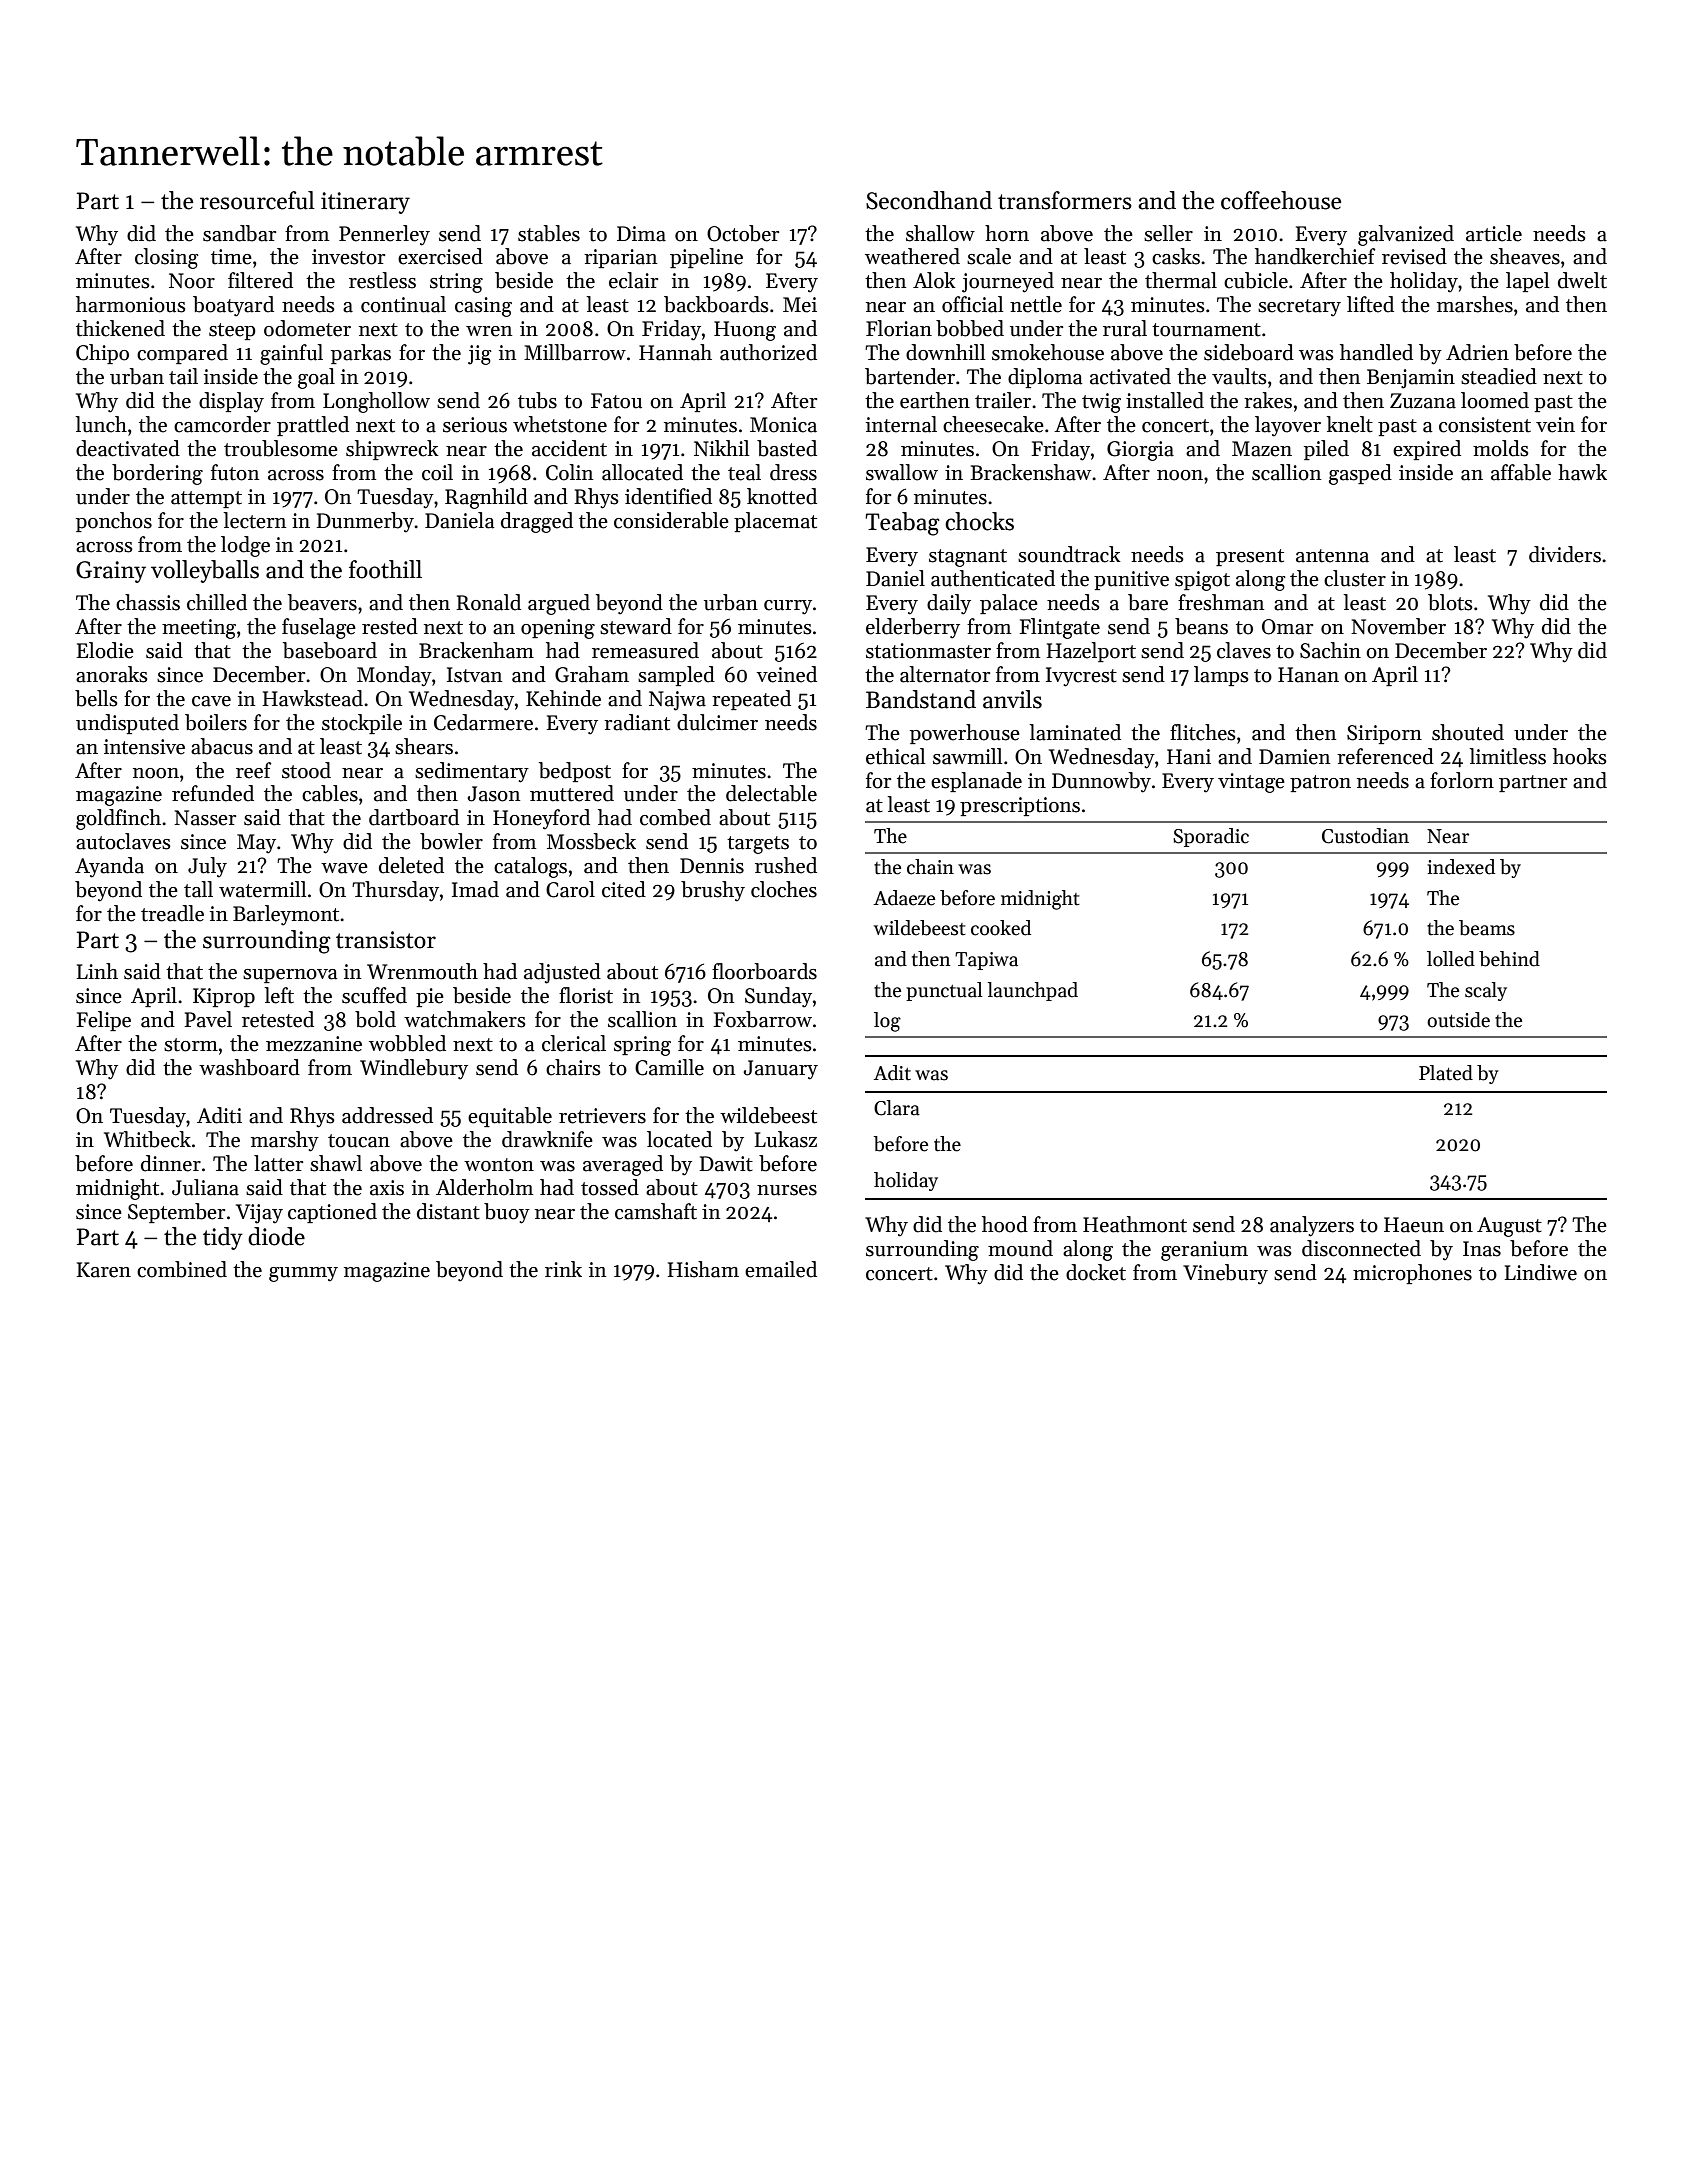 The width and height of the screenshot is (1683, 2178). Describe the element at coordinates (706, 258) in the screenshot. I see `pipeline` at that location.
